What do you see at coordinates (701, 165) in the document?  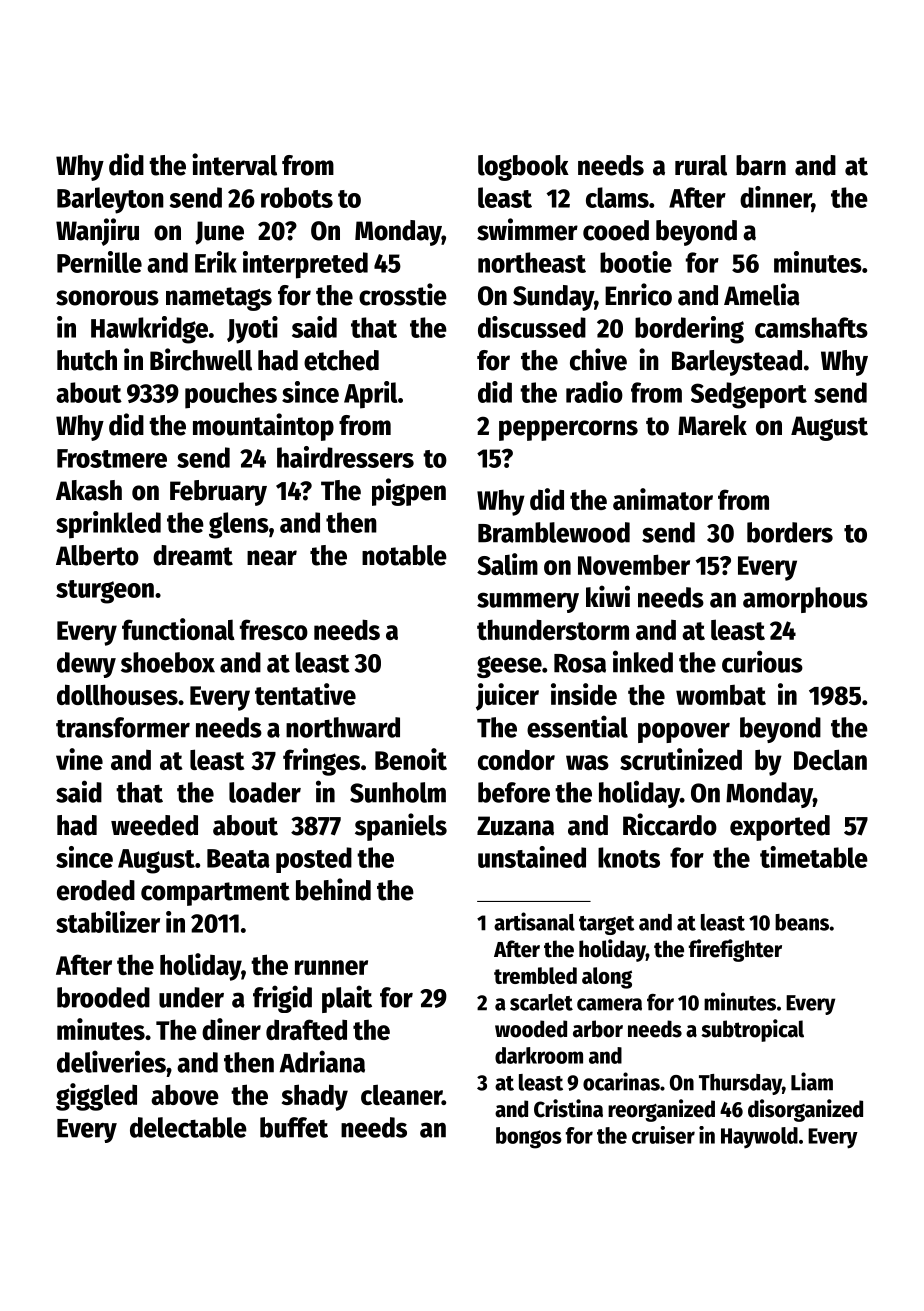 I see `rural` at bounding box center [701, 165].
